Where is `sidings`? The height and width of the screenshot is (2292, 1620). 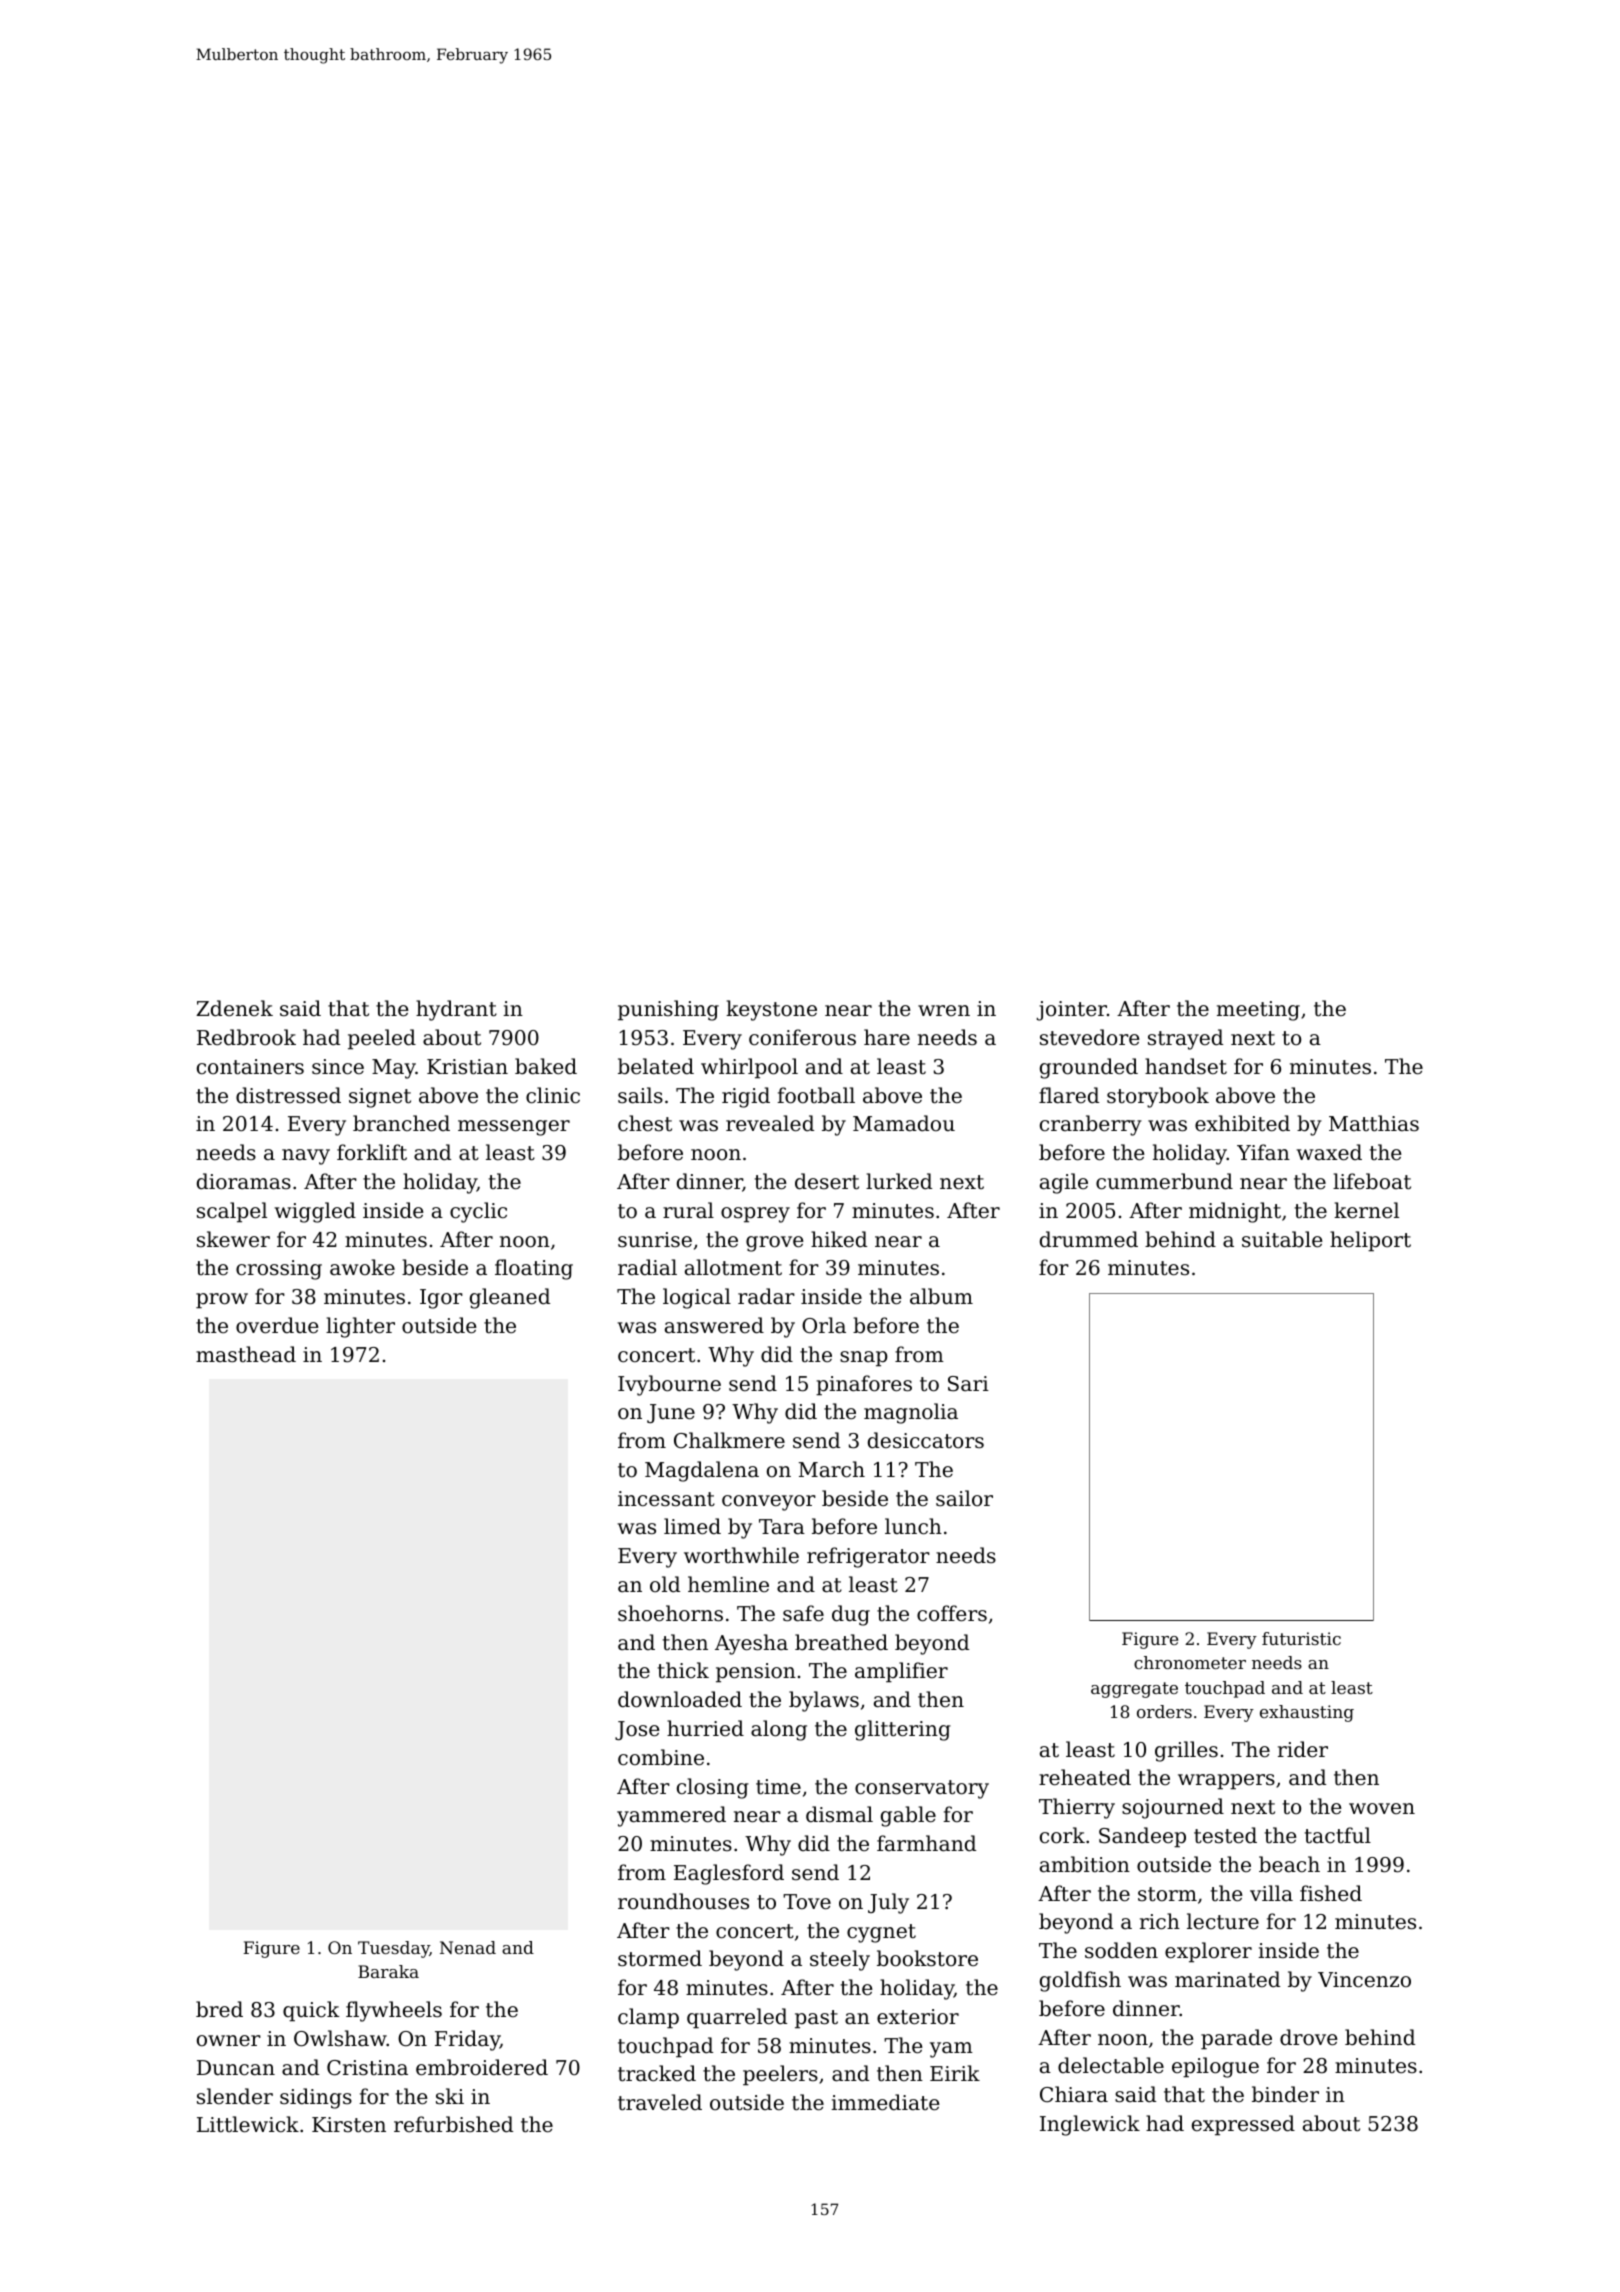 sidings is located at coordinates (316, 2098).
